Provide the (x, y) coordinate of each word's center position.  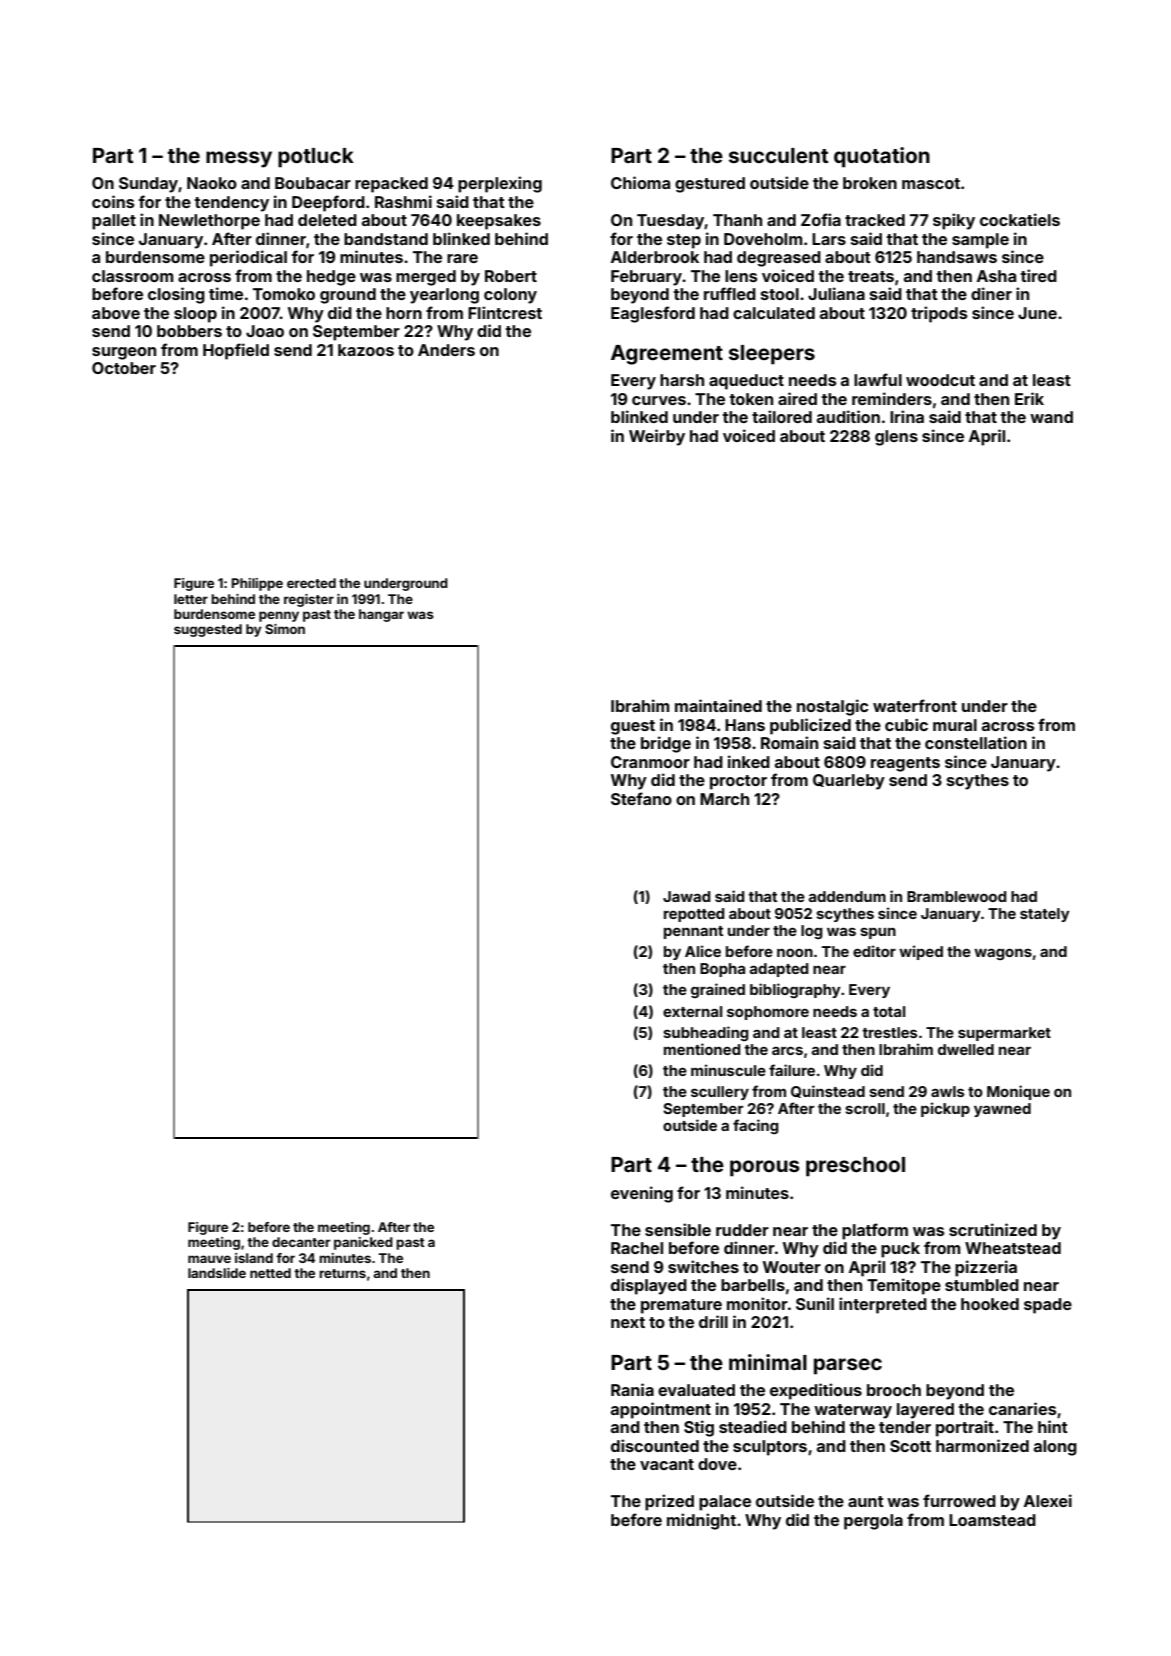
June (1037, 313)
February (646, 278)
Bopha (722, 970)
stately (1045, 915)
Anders (446, 350)
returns (342, 1273)
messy (239, 159)
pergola (873, 1522)
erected (311, 583)
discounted (655, 1445)
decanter (301, 1242)
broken (870, 183)
